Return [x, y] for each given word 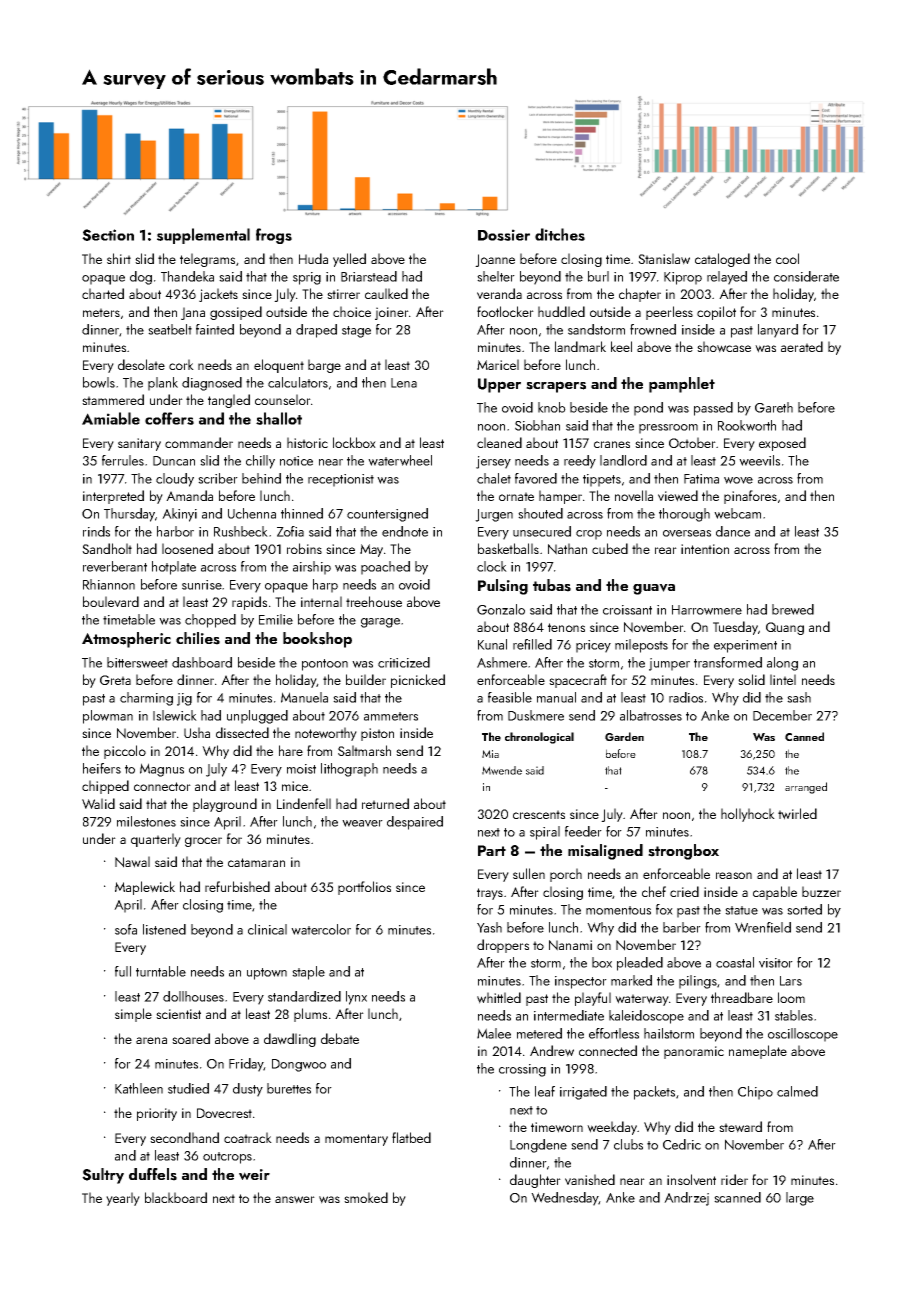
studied [188, 1088]
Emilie [276, 619]
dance [733, 531]
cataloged [722, 260]
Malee [494, 1033]
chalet [494, 478]
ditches [560, 234]
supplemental [203, 236]
